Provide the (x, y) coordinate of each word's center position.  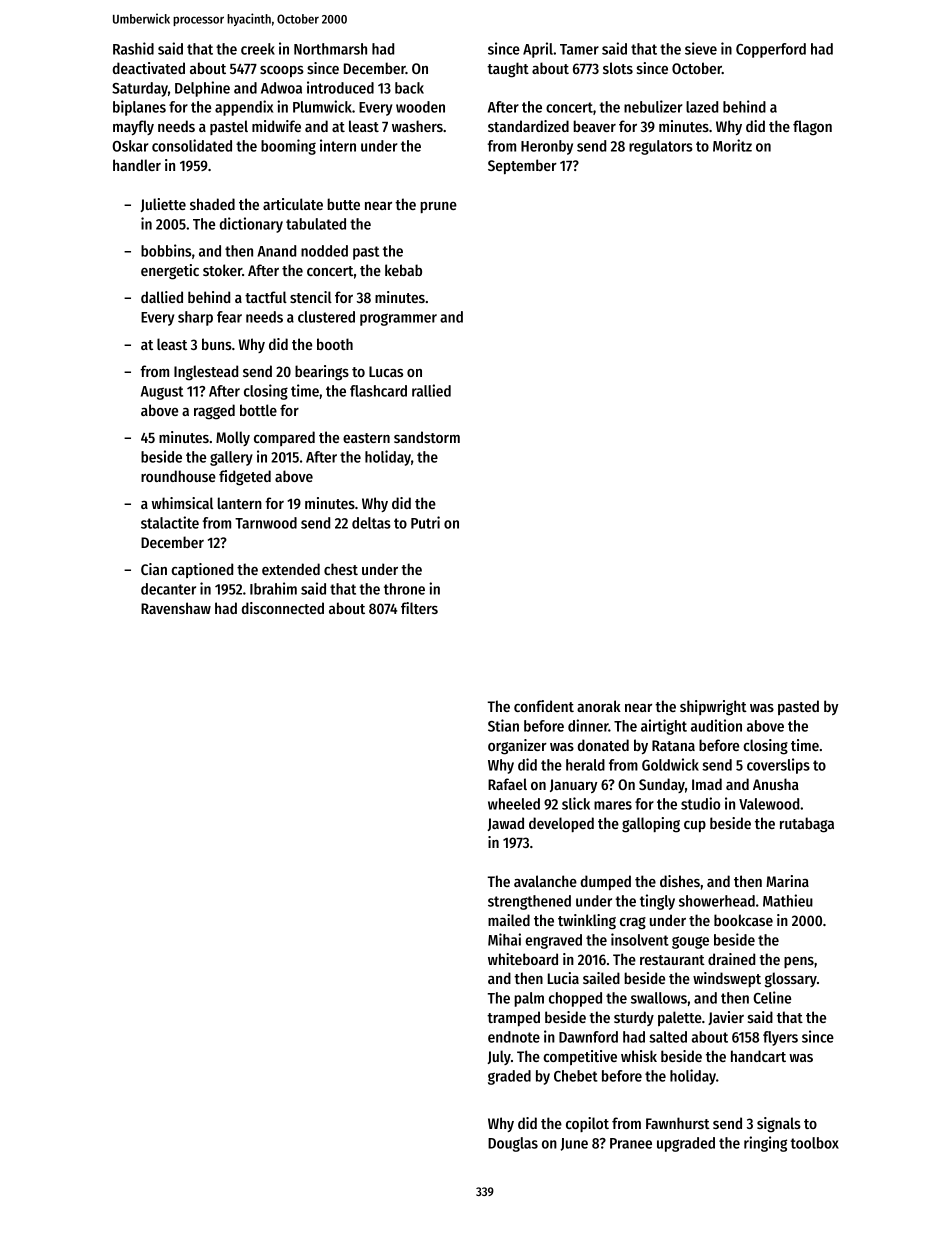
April (538, 50)
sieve (701, 48)
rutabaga (807, 825)
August (162, 393)
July (499, 1057)
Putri (425, 522)
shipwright (713, 708)
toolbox (815, 1143)
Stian (503, 725)
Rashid (133, 48)
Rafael (507, 784)
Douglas (513, 1144)
